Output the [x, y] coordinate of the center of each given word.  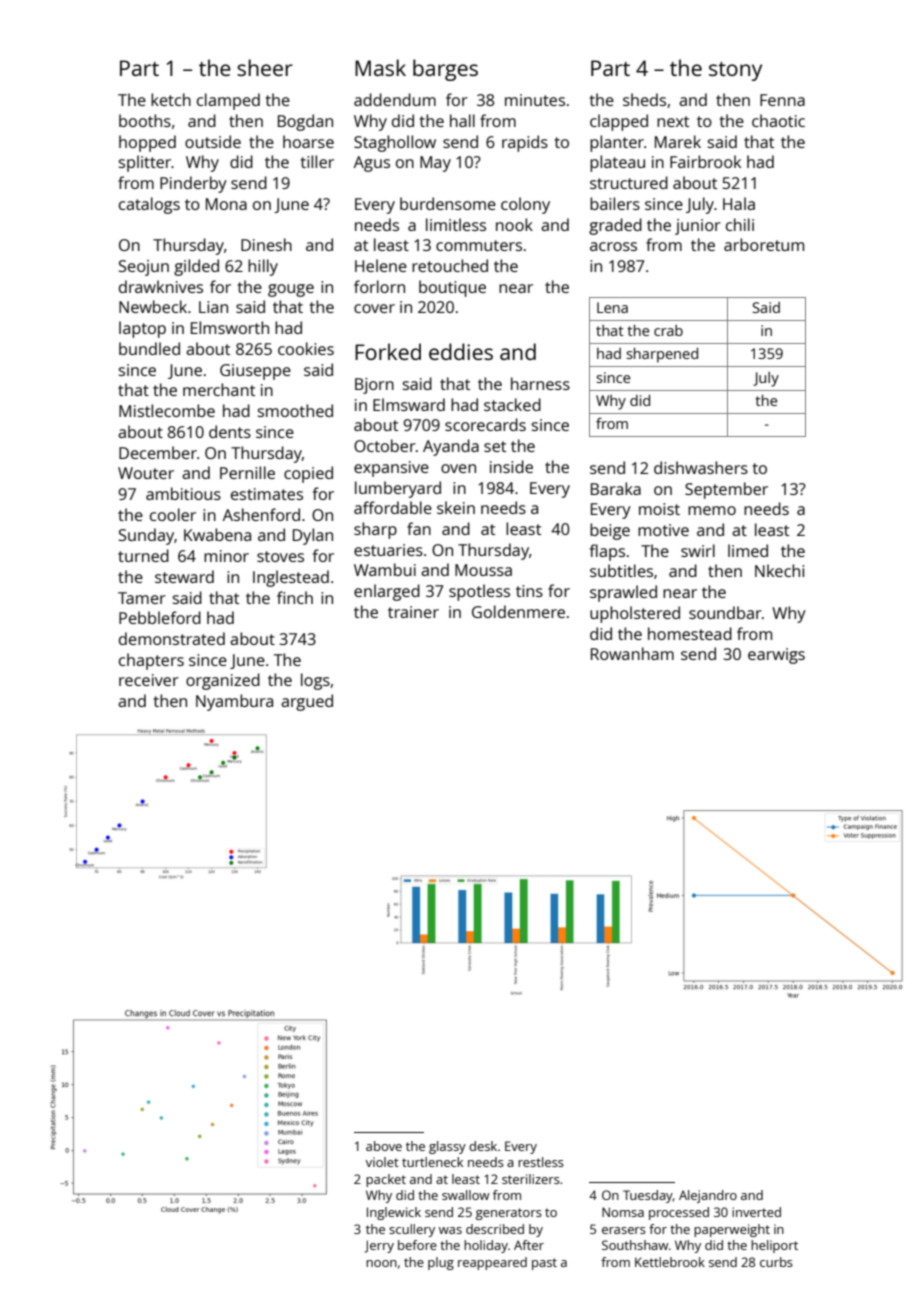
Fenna [782, 100]
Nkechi [779, 570]
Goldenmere [518, 611]
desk [483, 1146]
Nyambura [234, 702]
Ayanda [451, 447]
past [544, 1264]
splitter [145, 163]
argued [307, 702]
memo [712, 510]
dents [230, 431]
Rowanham [632, 653]
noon [381, 1263]
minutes [535, 100]
